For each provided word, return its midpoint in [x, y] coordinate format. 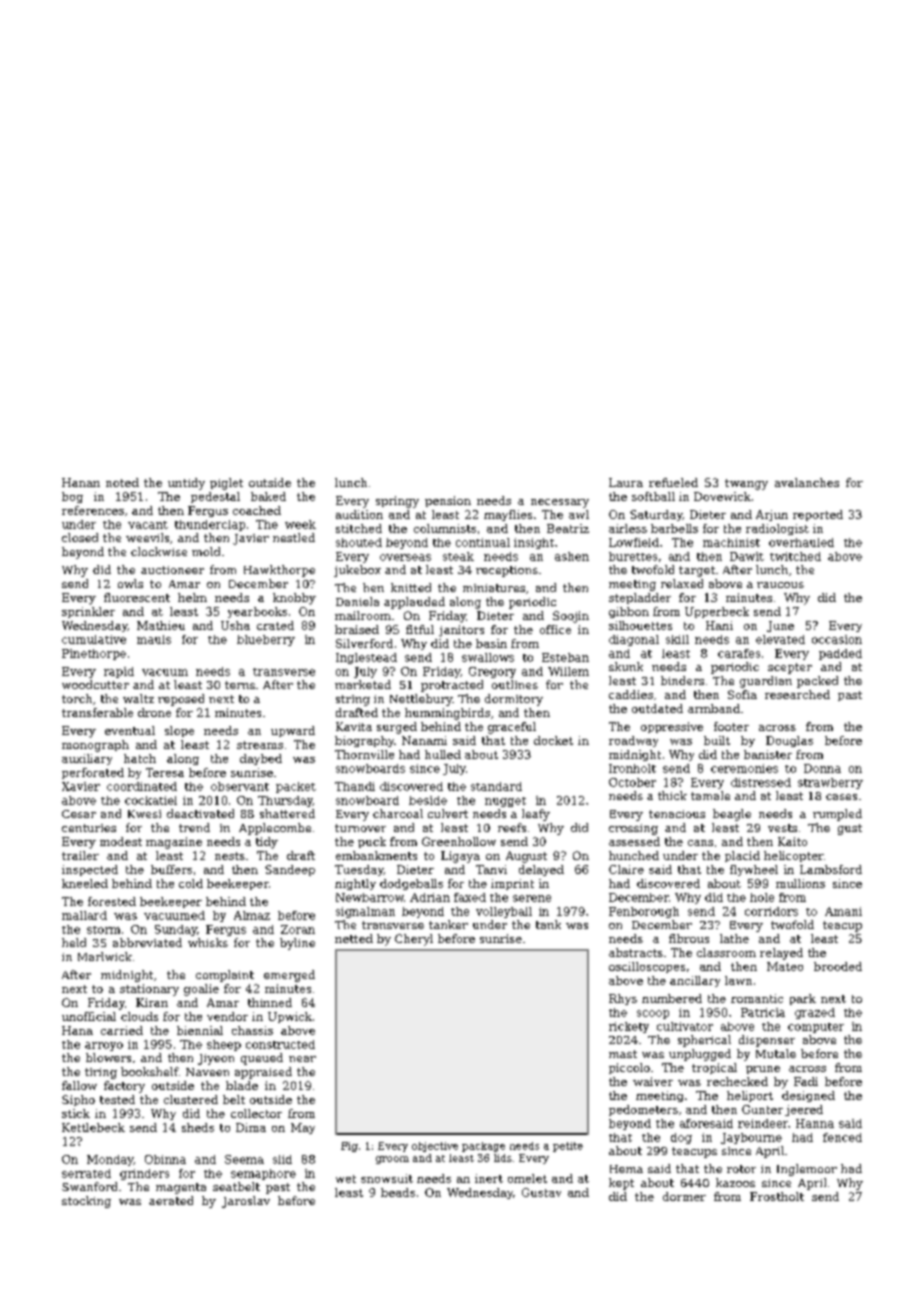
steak [458, 556]
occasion [837, 639]
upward [293, 731]
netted [354, 938]
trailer [80, 855]
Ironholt [632, 768]
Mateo [785, 966]
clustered [191, 1099]
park [803, 999]
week [300, 524]
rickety [629, 1027]
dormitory [514, 700]
